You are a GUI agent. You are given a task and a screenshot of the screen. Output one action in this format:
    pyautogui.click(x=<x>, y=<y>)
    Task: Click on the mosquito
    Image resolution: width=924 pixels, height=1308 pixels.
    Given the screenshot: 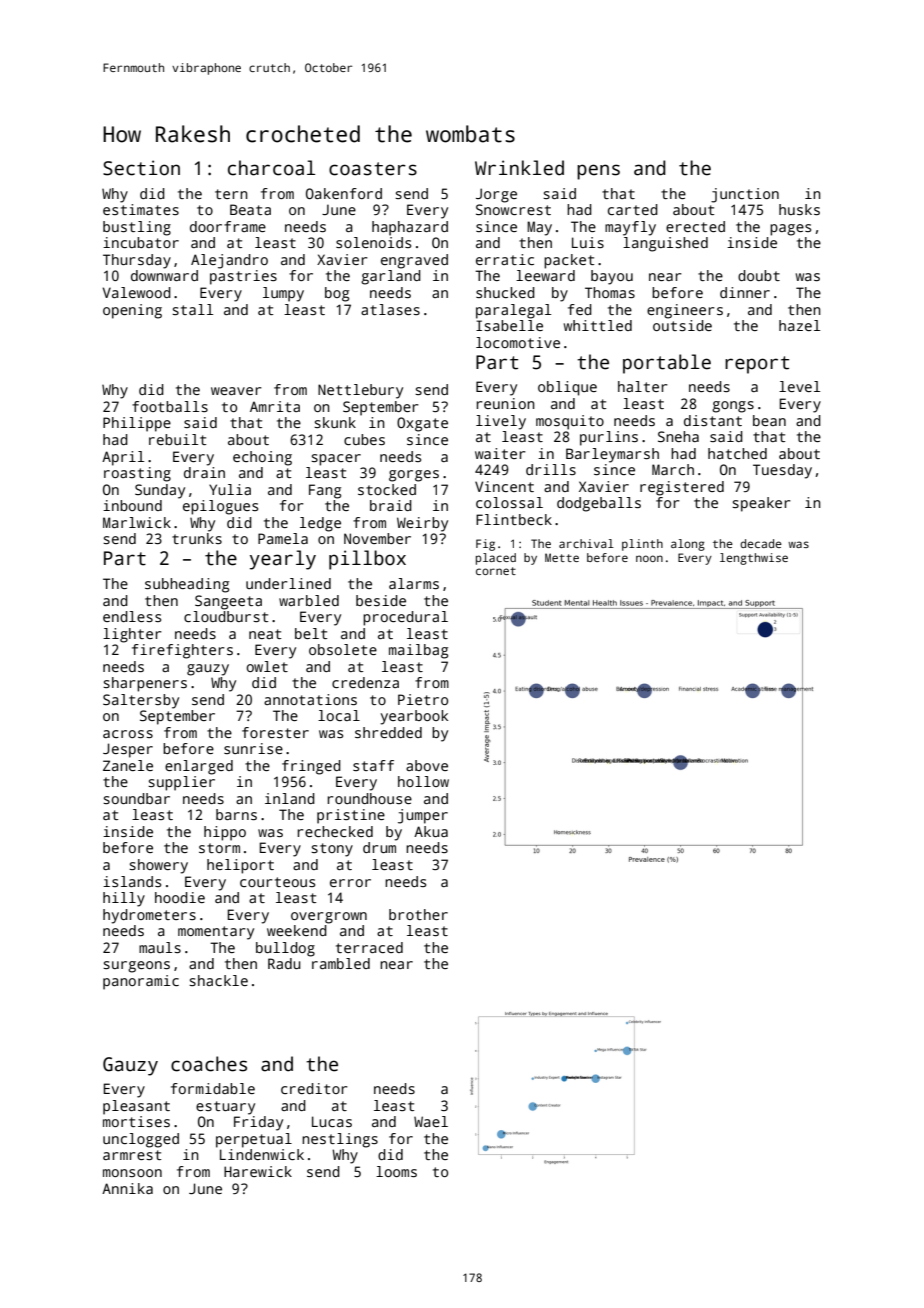 What is the action you would take?
    pyautogui.click(x=570, y=422)
